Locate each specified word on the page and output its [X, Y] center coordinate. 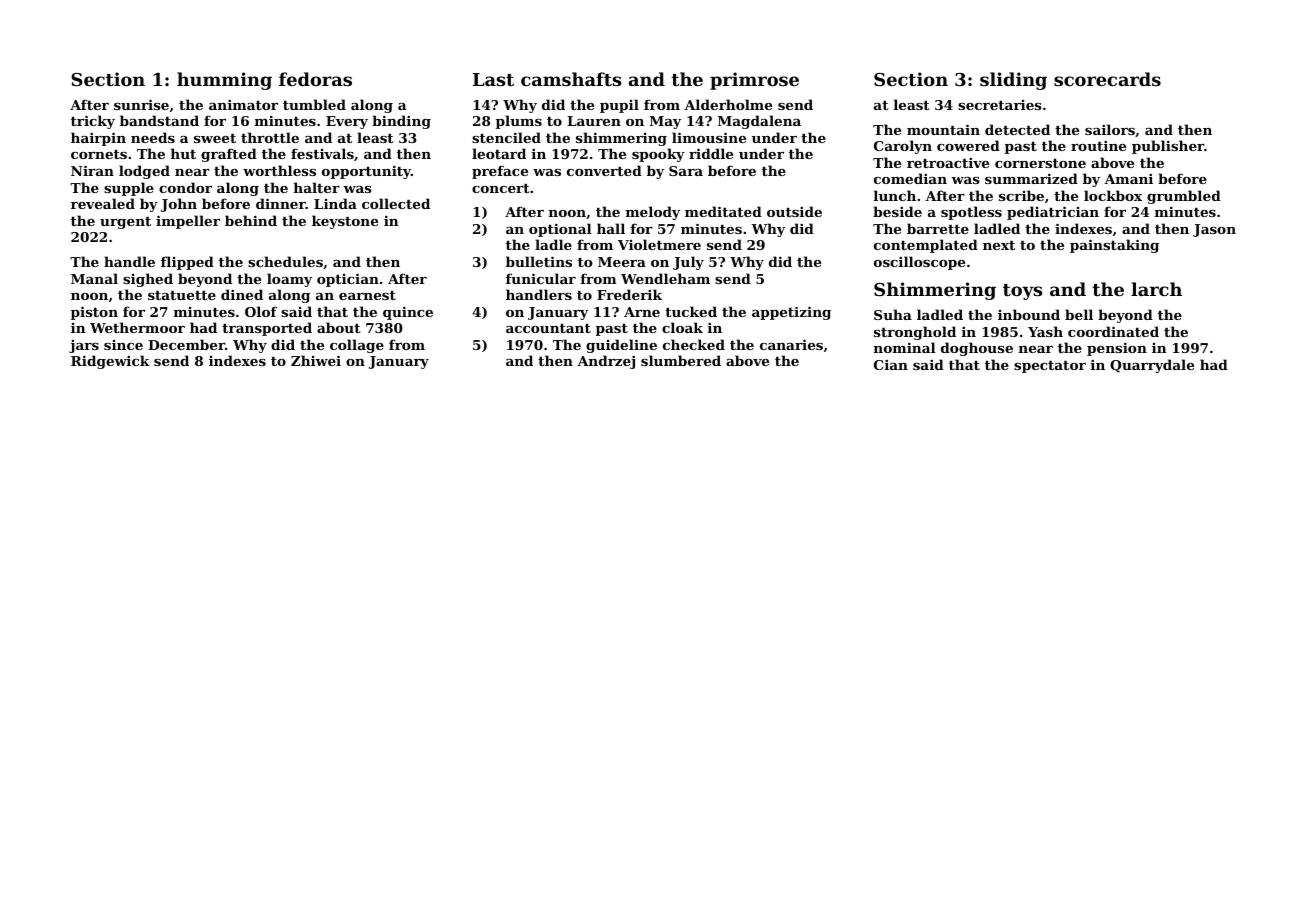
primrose [754, 81]
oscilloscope [919, 263]
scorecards [1107, 79]
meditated [723, 211]
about [339, 327]
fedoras [315, 79]
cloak [682, 327]
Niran [92, 170]
